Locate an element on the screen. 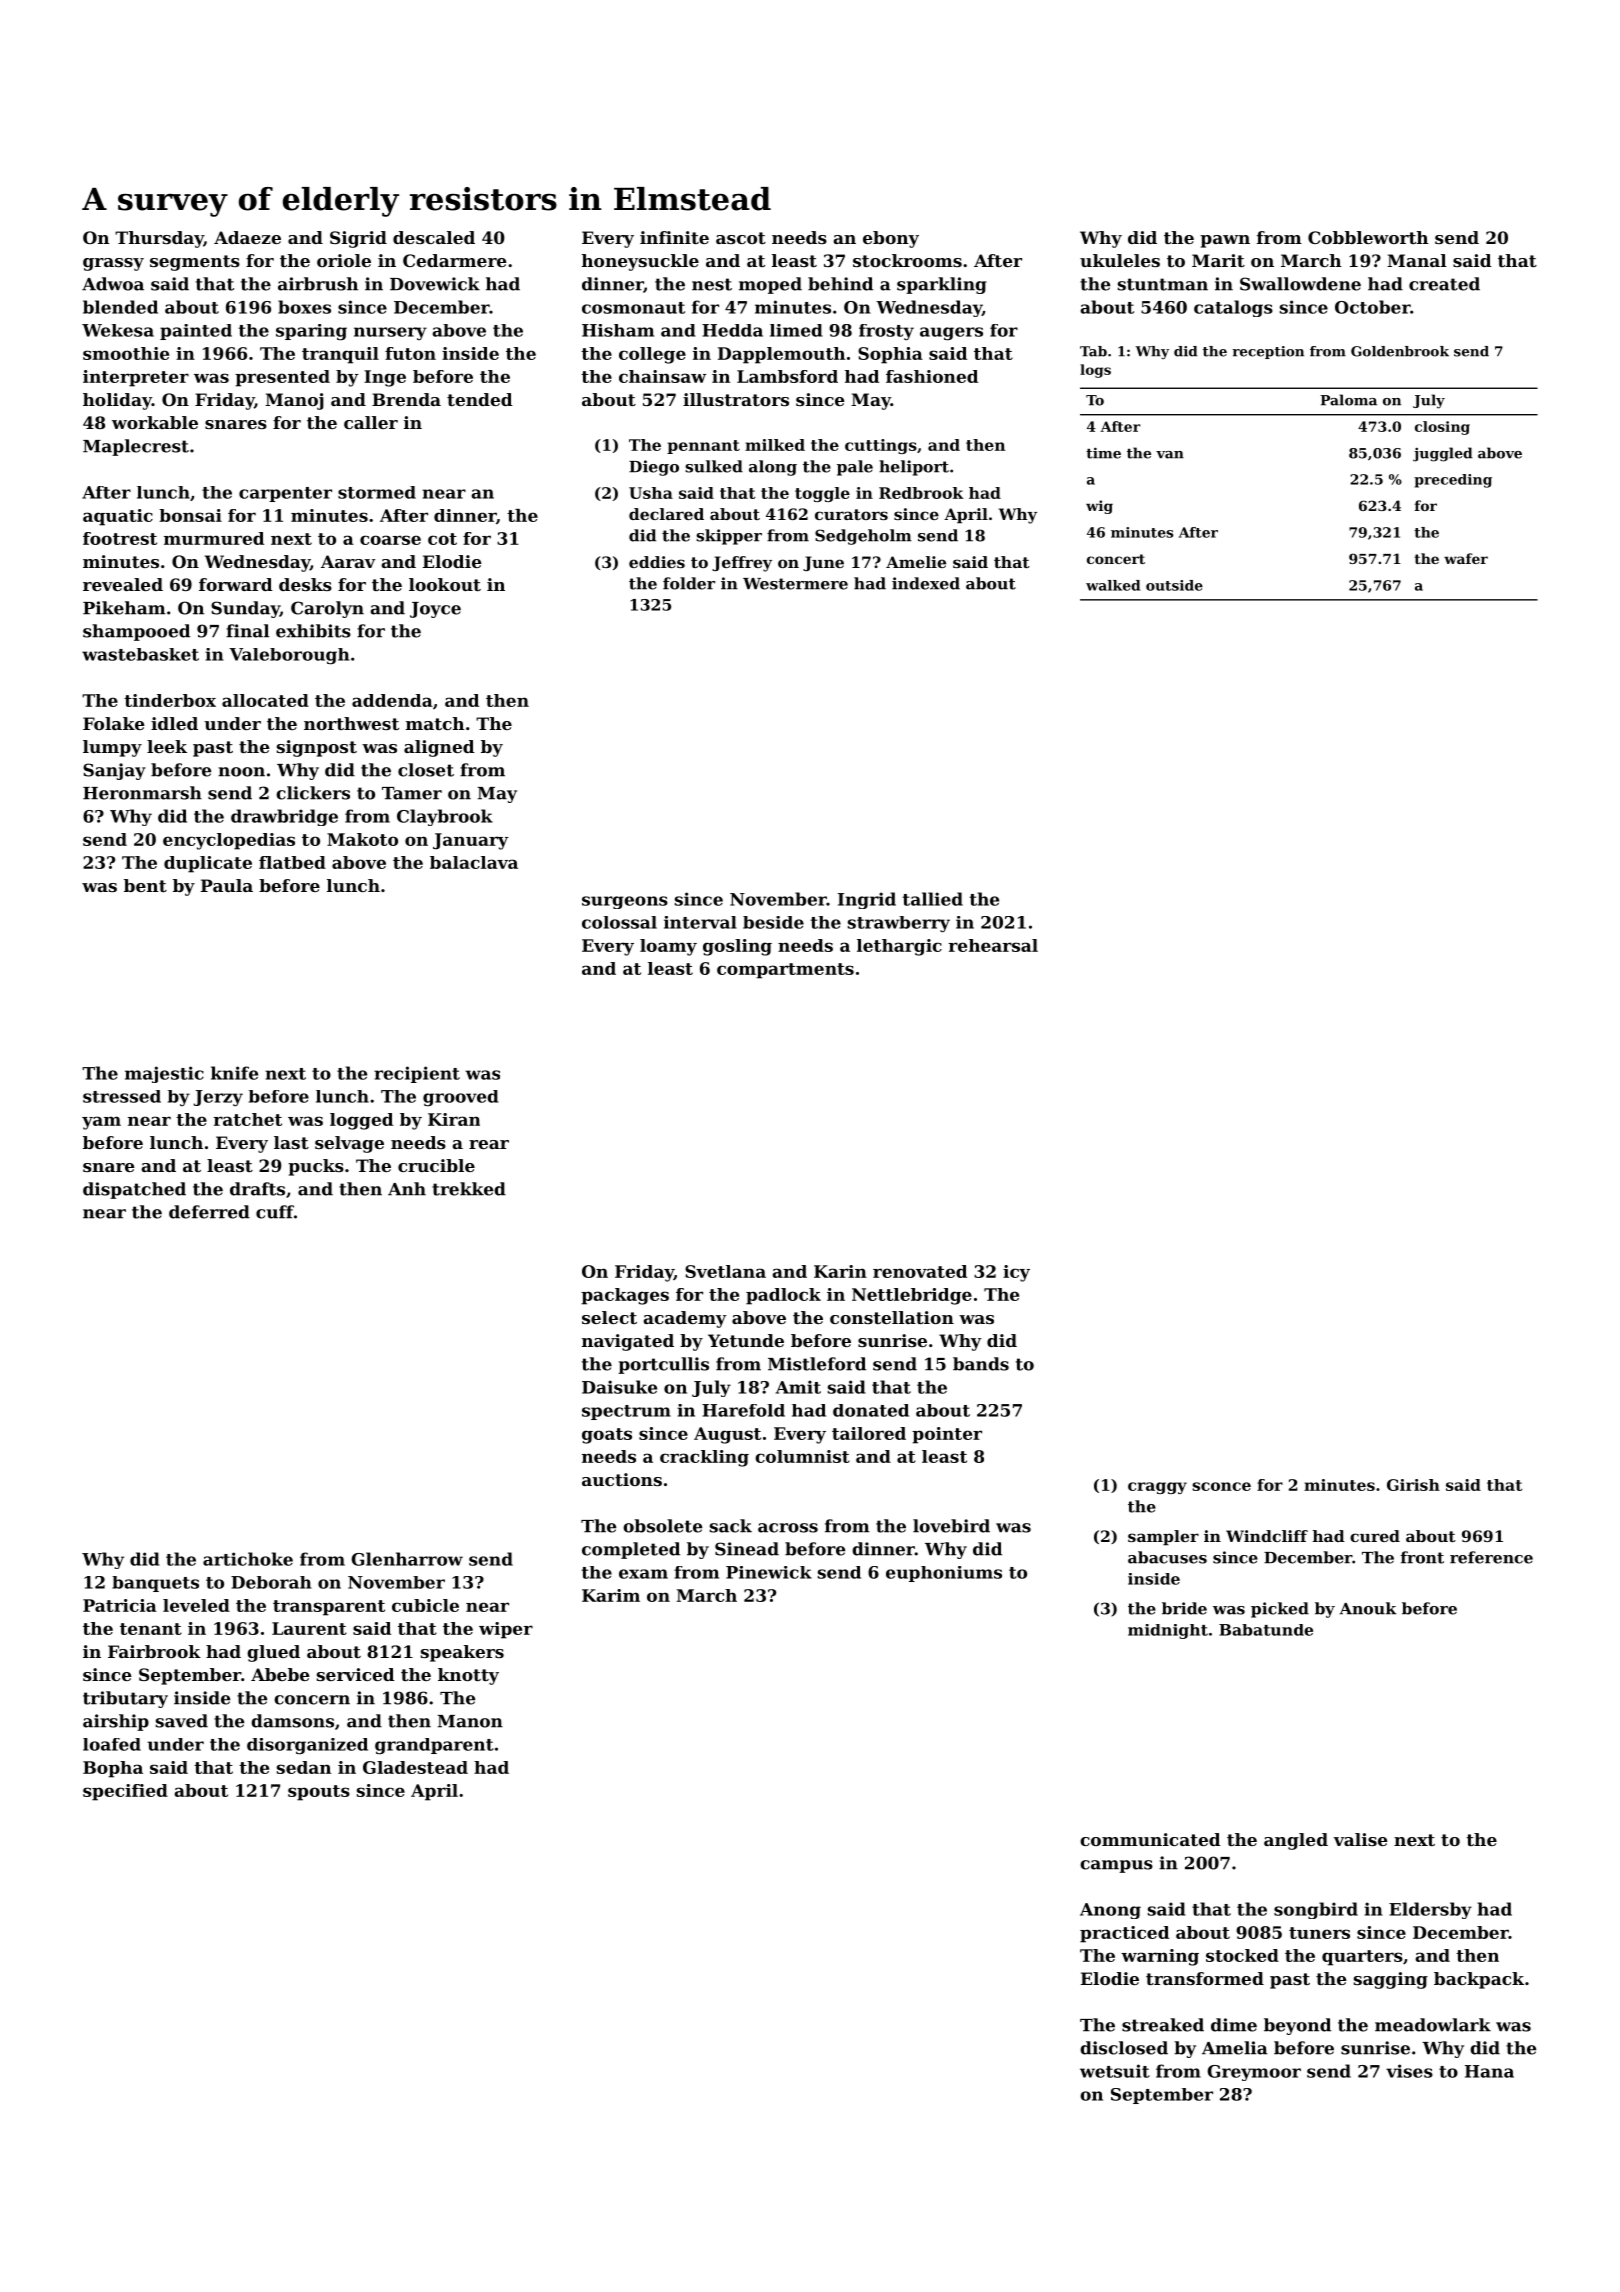  drawbridge is located at coordinates (284, 817).
